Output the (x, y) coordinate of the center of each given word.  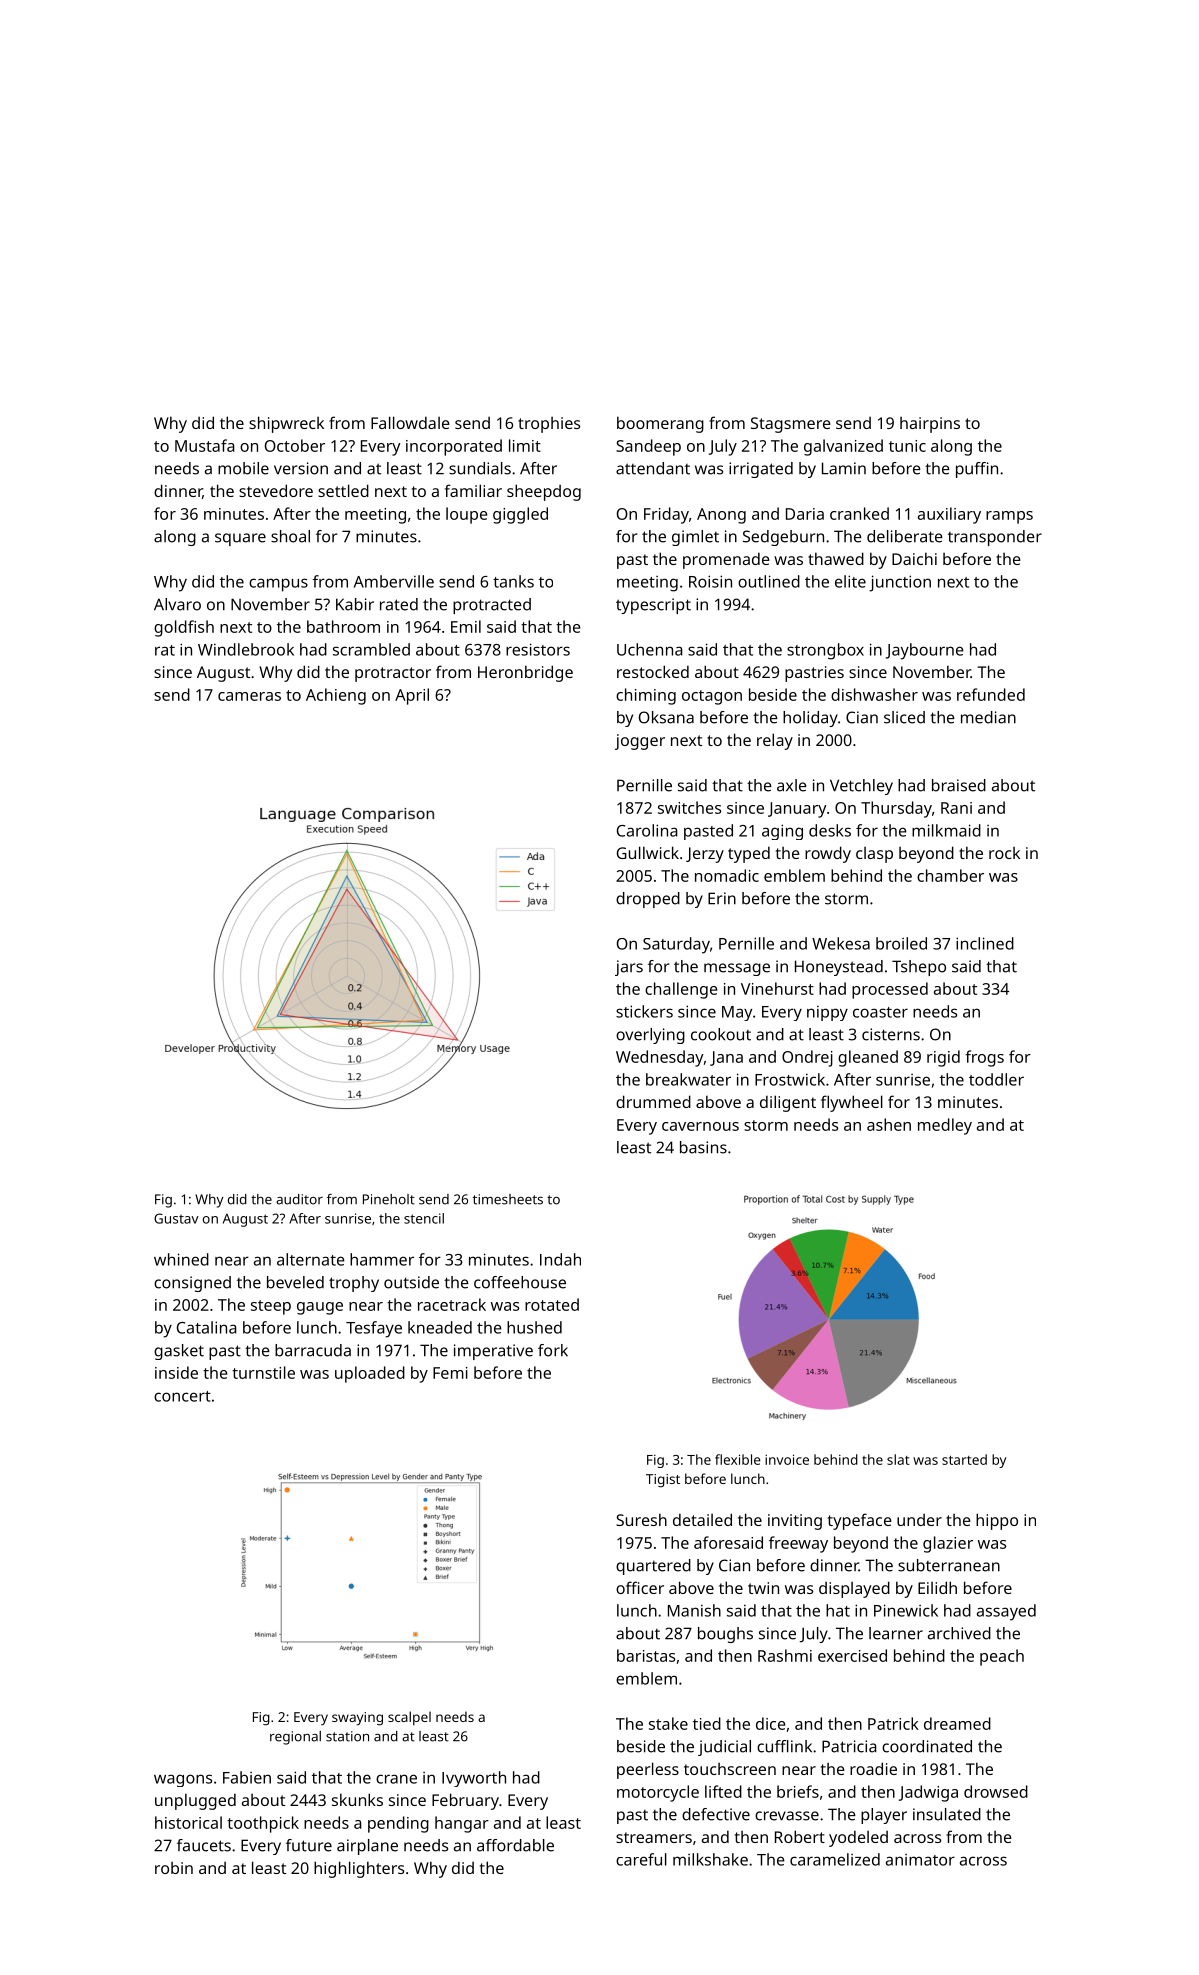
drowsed (996, 1791)
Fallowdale (410, 422)
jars (629, 968)
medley (945, 1126)
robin (174, 1868)
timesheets (508, 1199)
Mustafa (205, 445)
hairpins (930, 425)
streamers (654, 1837)
